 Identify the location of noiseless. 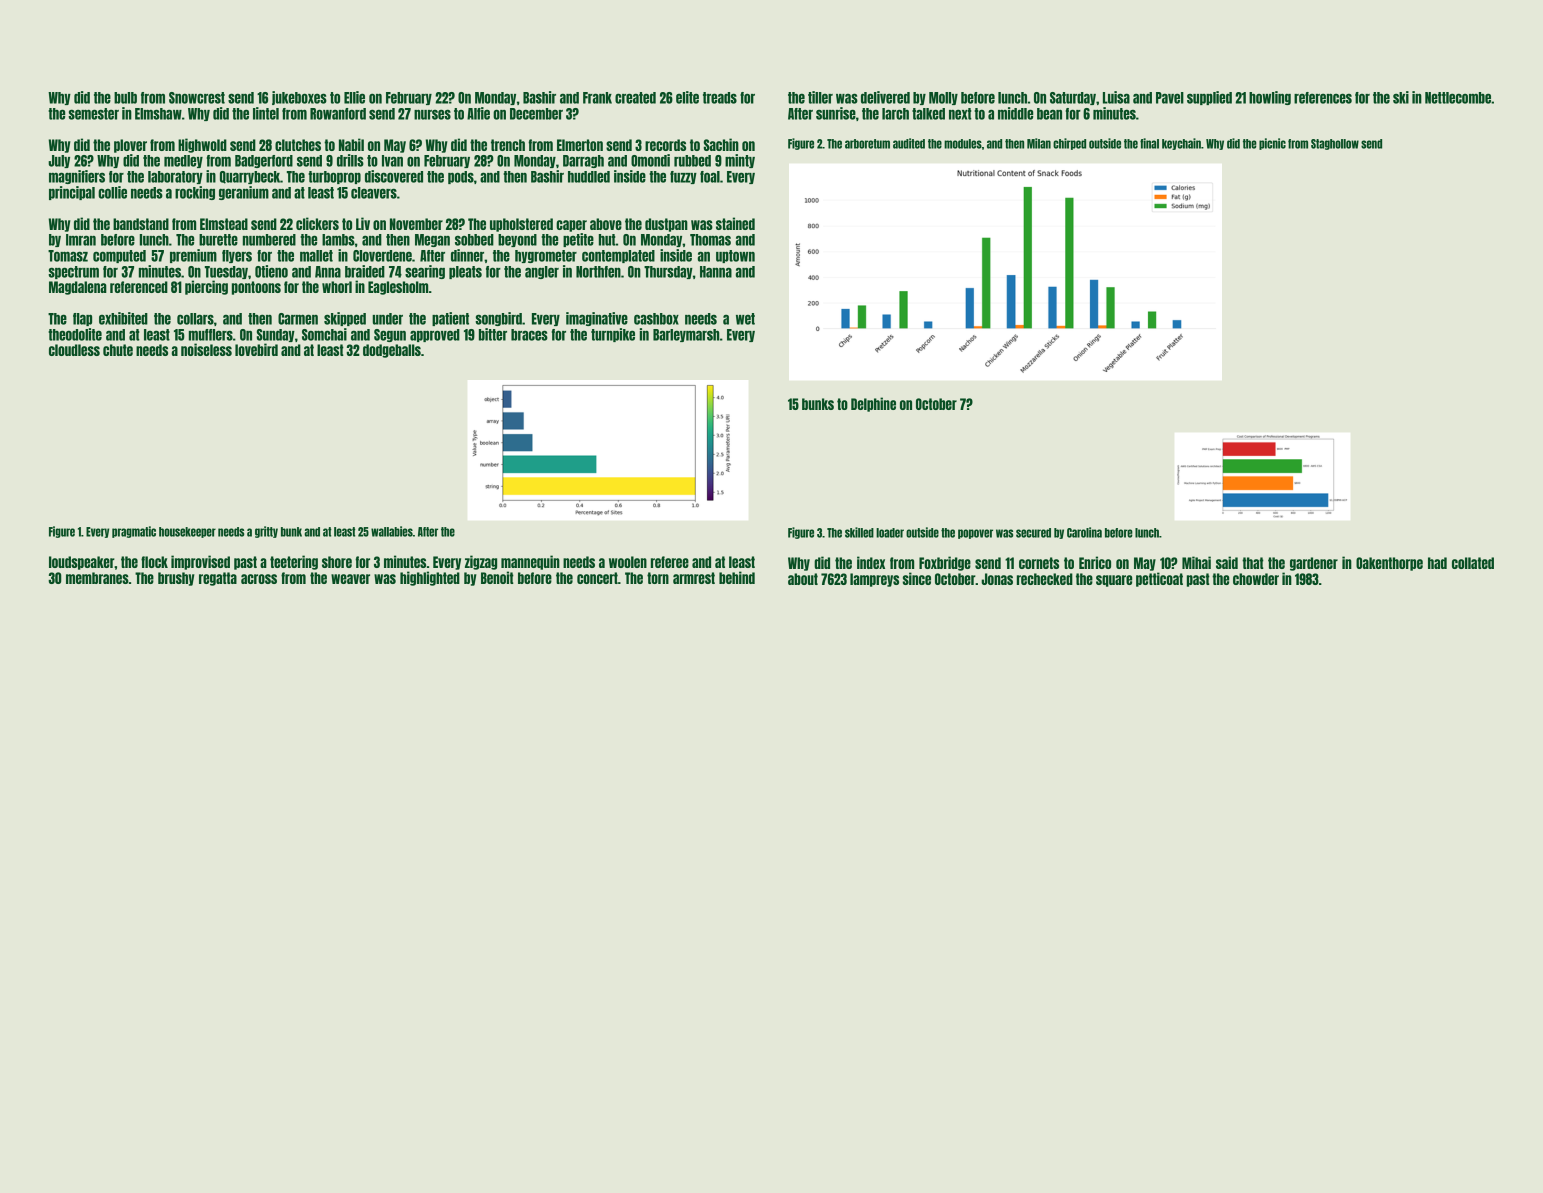
(206, 349).
